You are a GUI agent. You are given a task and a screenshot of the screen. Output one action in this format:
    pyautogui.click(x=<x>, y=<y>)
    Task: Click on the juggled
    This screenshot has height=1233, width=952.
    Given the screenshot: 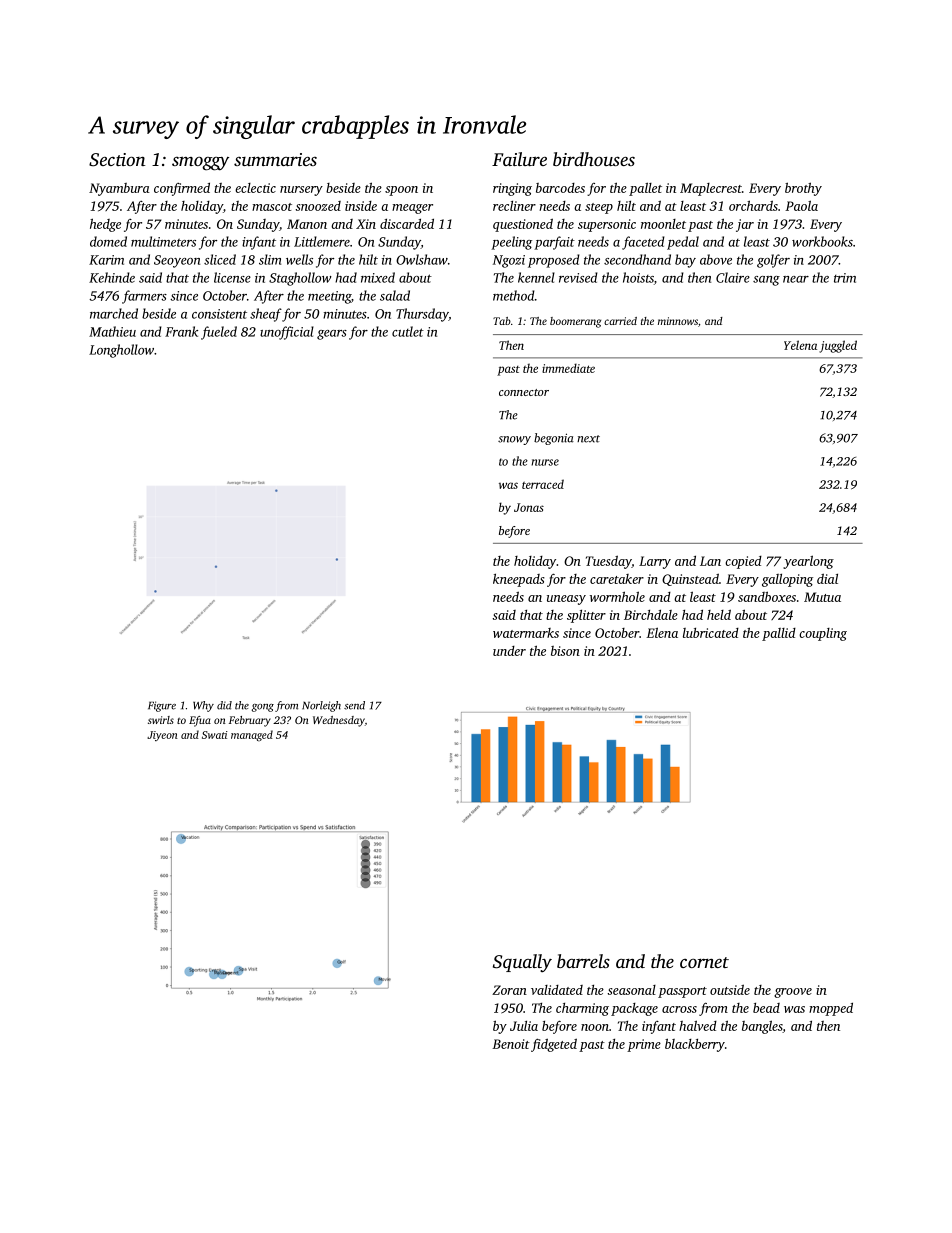 What is the action you would take?
    pyautogui.click(x=838, y=346)
